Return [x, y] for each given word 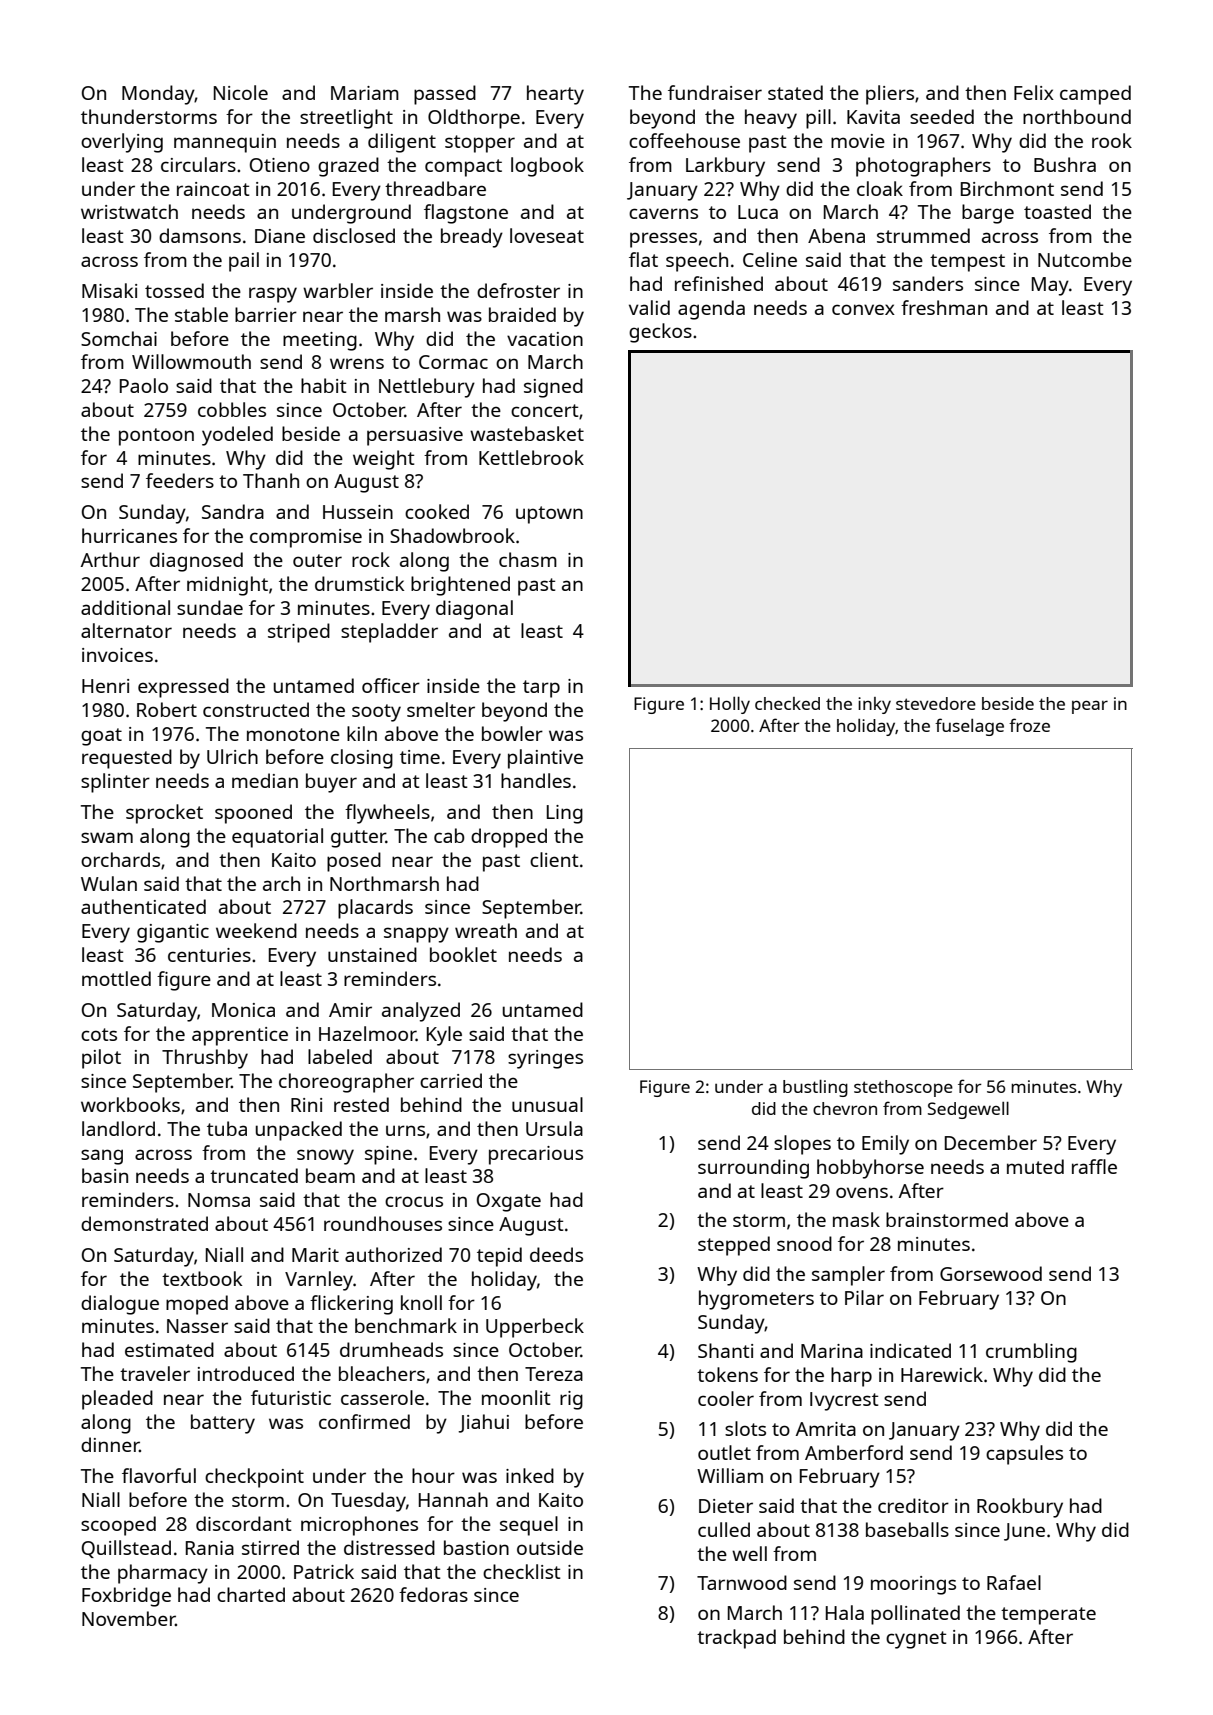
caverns [663, 213]
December [991, 1142]
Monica [243, 1010]
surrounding [753, 1169]
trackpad [736, 1639]
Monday [158, 95]
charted [251, 1594]
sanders [928, 283]
